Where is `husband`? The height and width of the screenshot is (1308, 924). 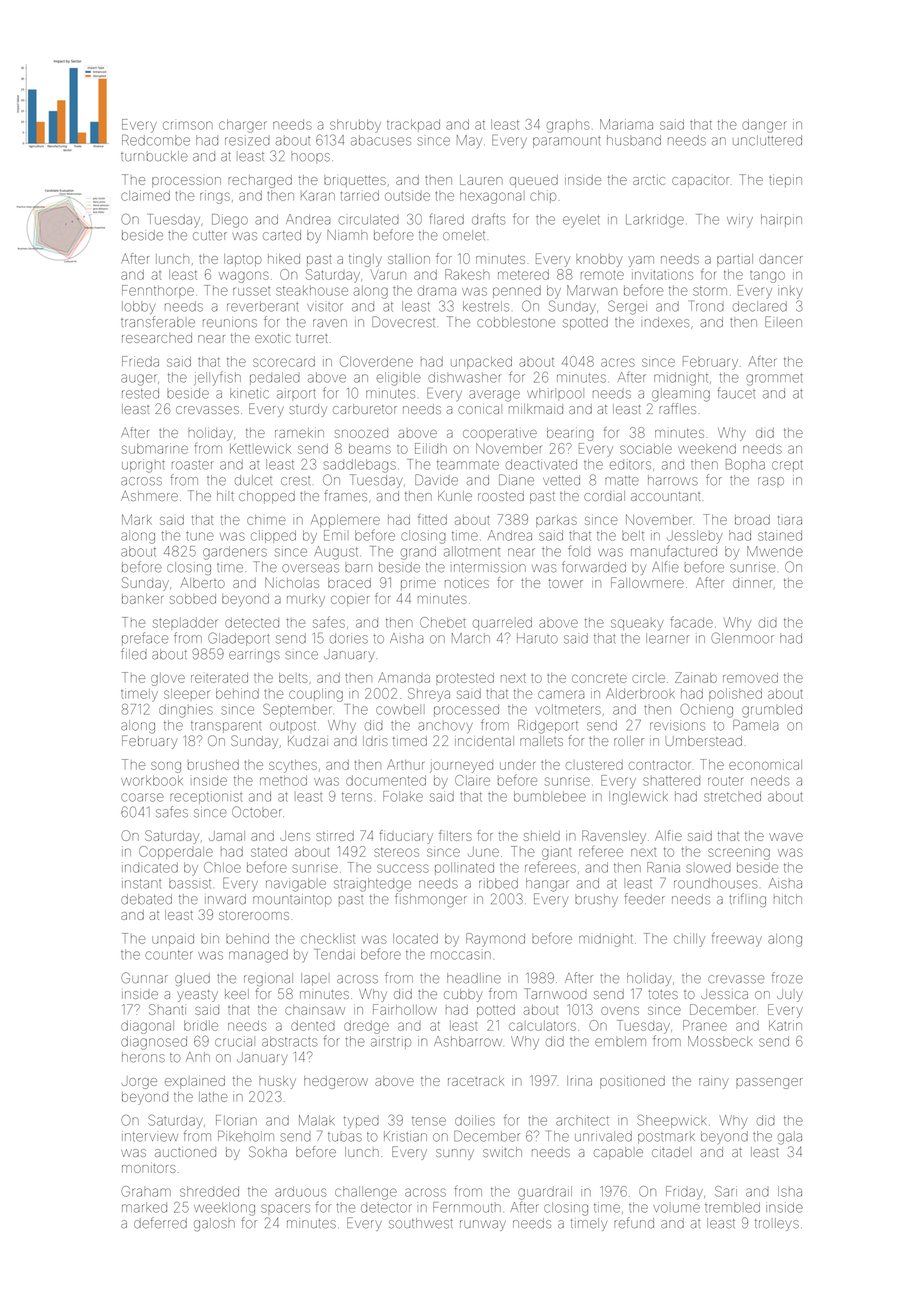 husband is located at coordinates (634, 140).
